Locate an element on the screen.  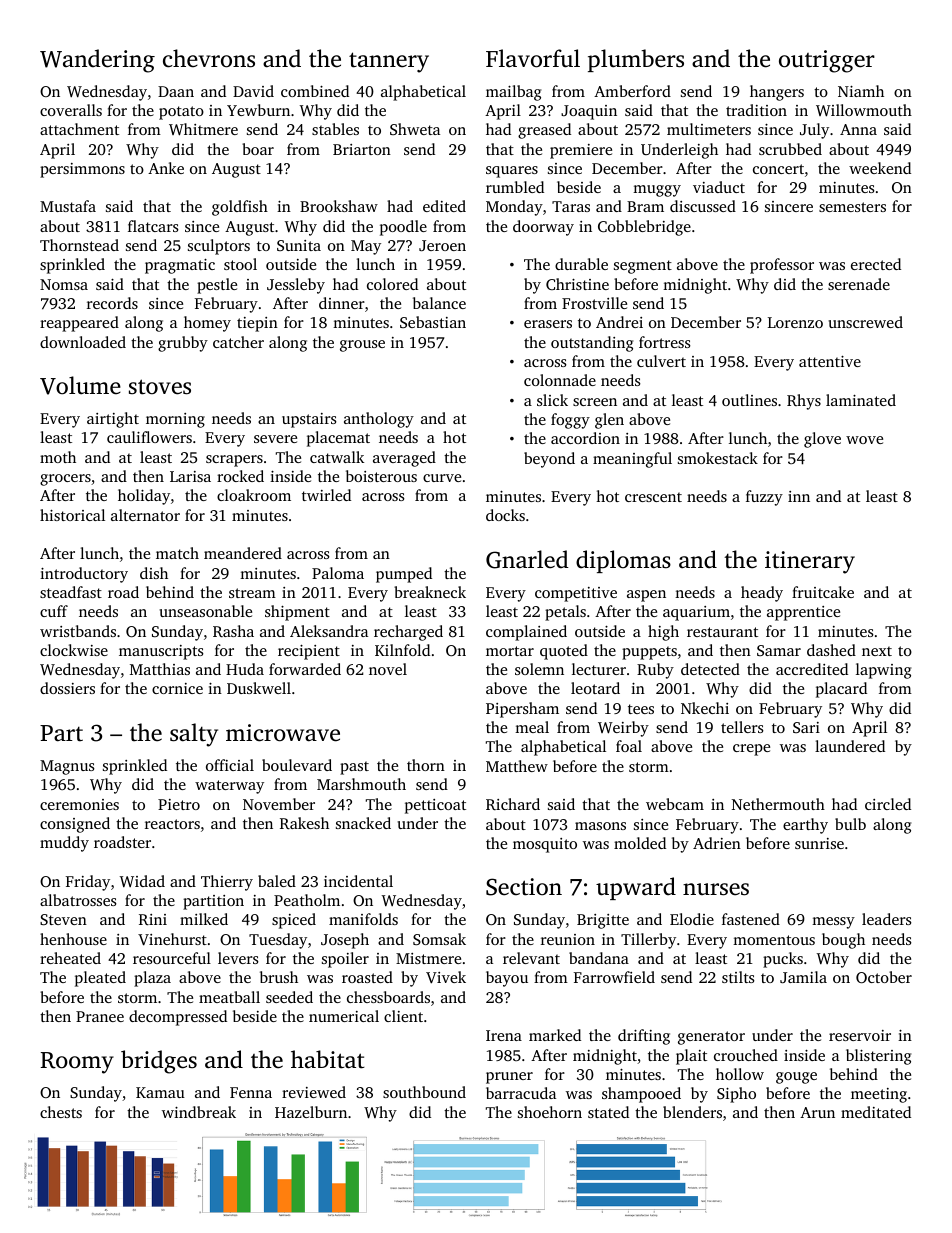
generator is located at coordinates (711, 1038).
